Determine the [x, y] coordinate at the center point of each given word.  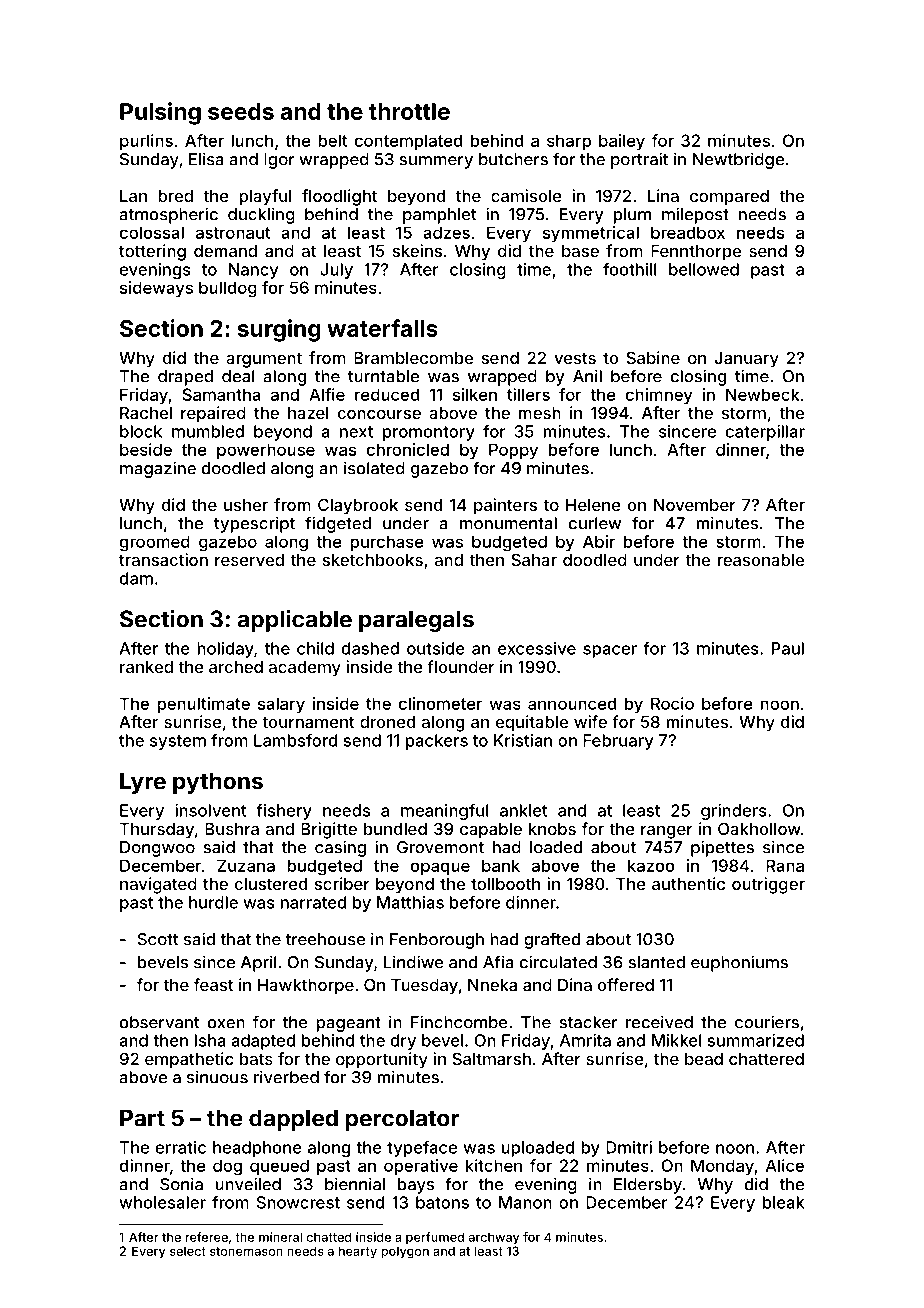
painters [505, 506]
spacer [610, 651]
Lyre [143, 783]
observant [159, 1022]
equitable [532, 723]
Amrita [585, 1040]
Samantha [222, 394]
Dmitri [629, 1147]
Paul [788, 648]
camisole [526, 195]
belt [332, 140]
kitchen [494, 1165]
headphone [257, 1149]
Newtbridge [738, 160]
